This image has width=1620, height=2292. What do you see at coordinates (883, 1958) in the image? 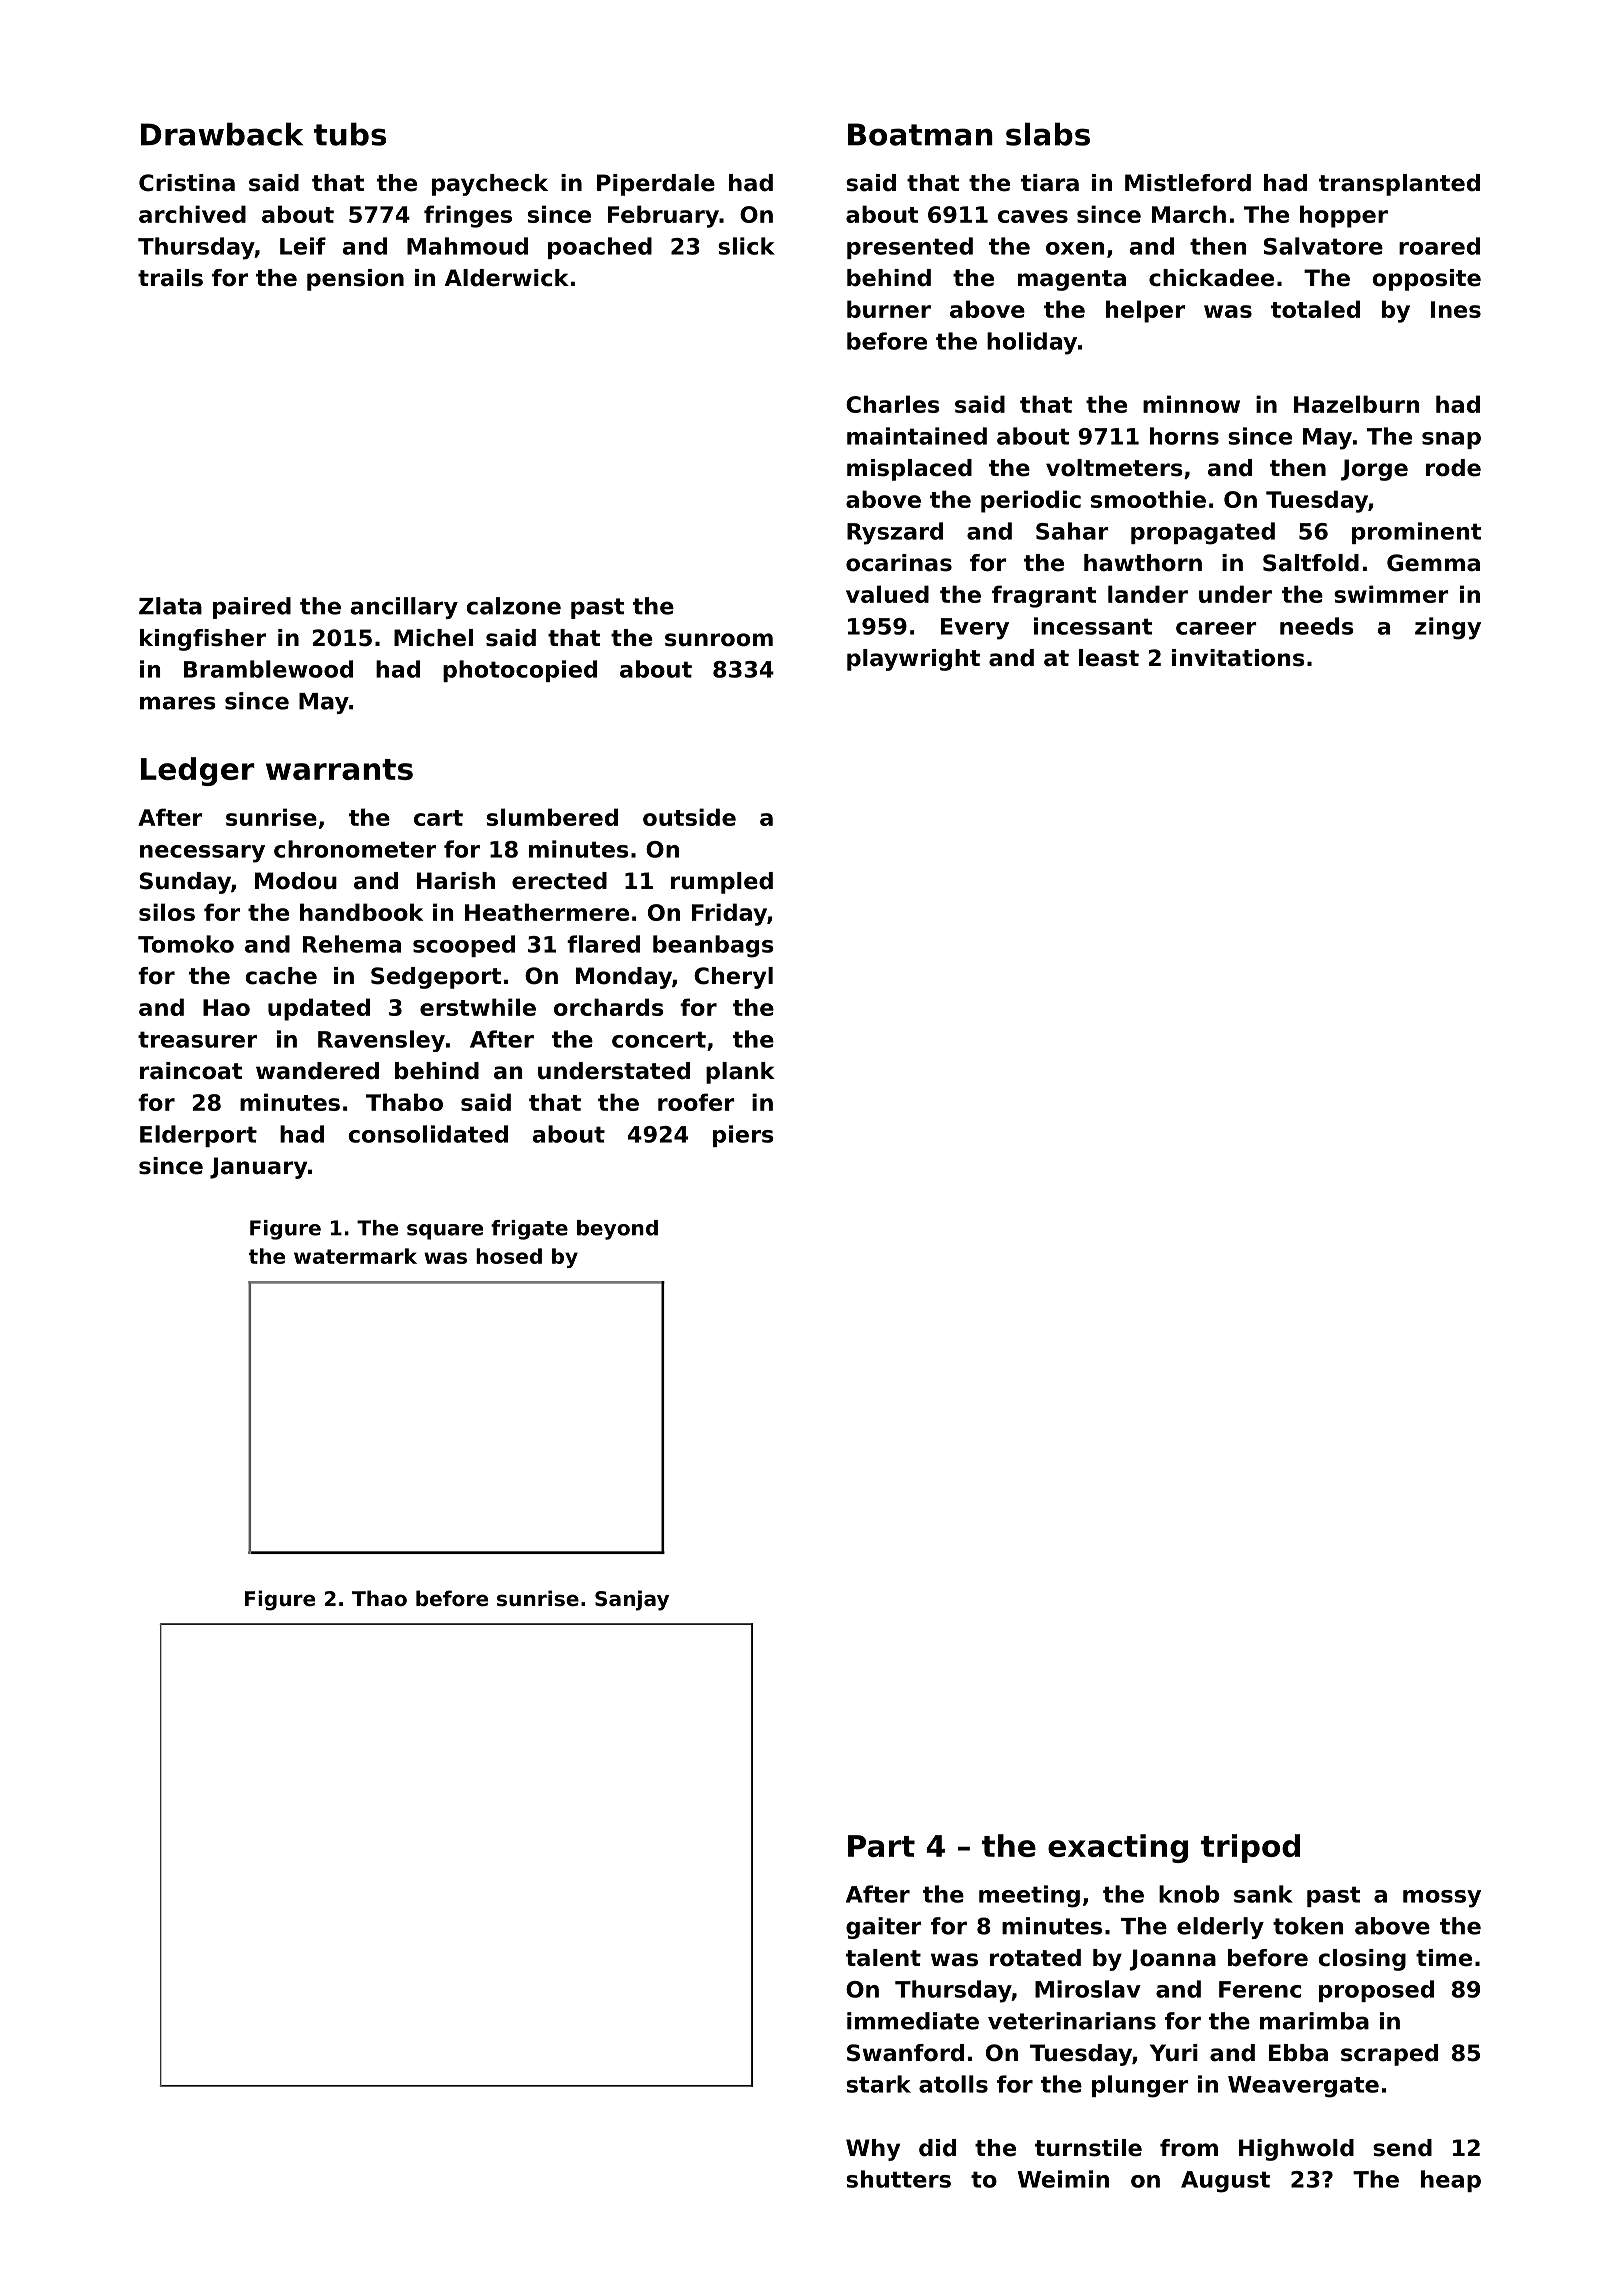
I see `talent` at bounding box center [883, 1958].
